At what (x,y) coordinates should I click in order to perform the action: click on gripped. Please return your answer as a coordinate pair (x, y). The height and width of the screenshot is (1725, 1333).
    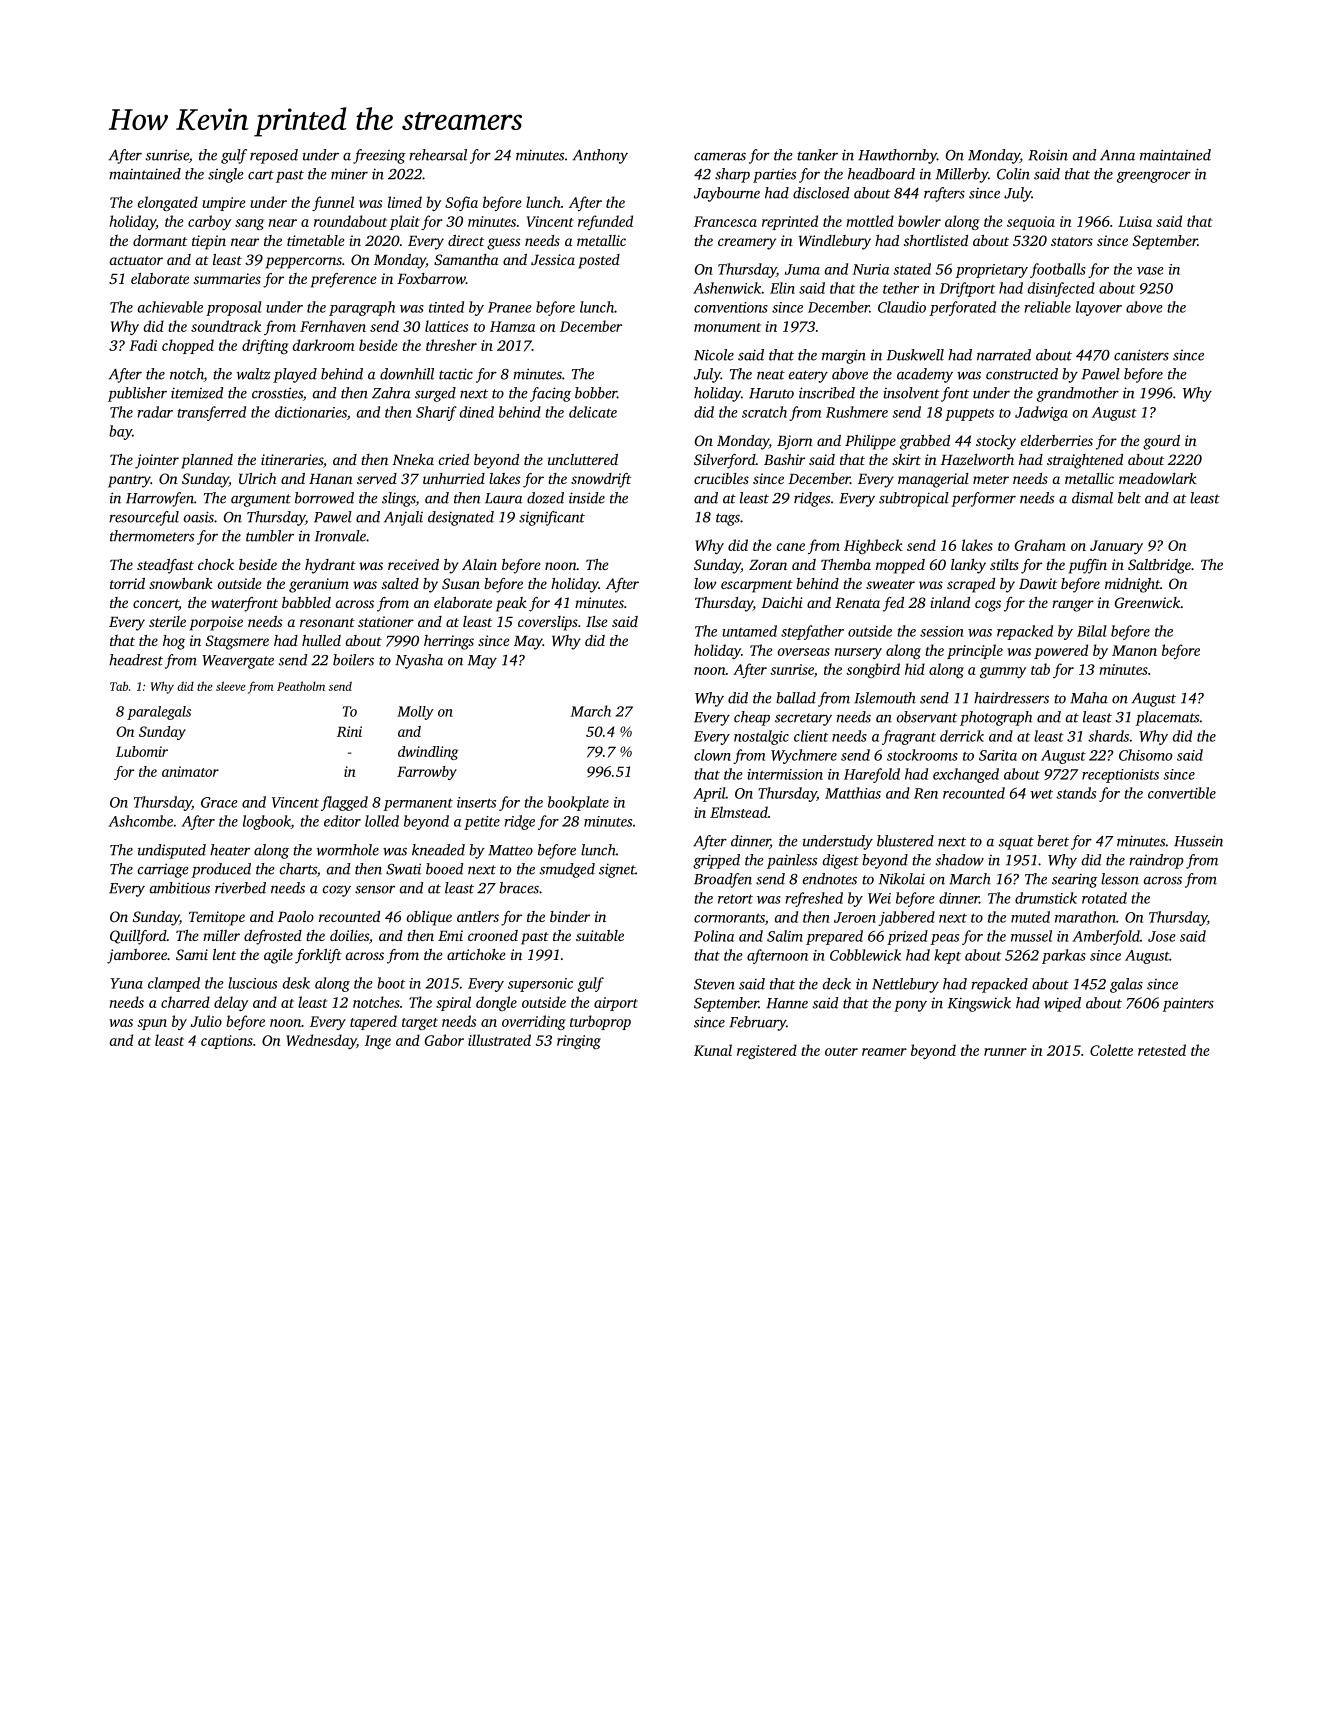
    Looking at the image, I should click on (716, 861).
